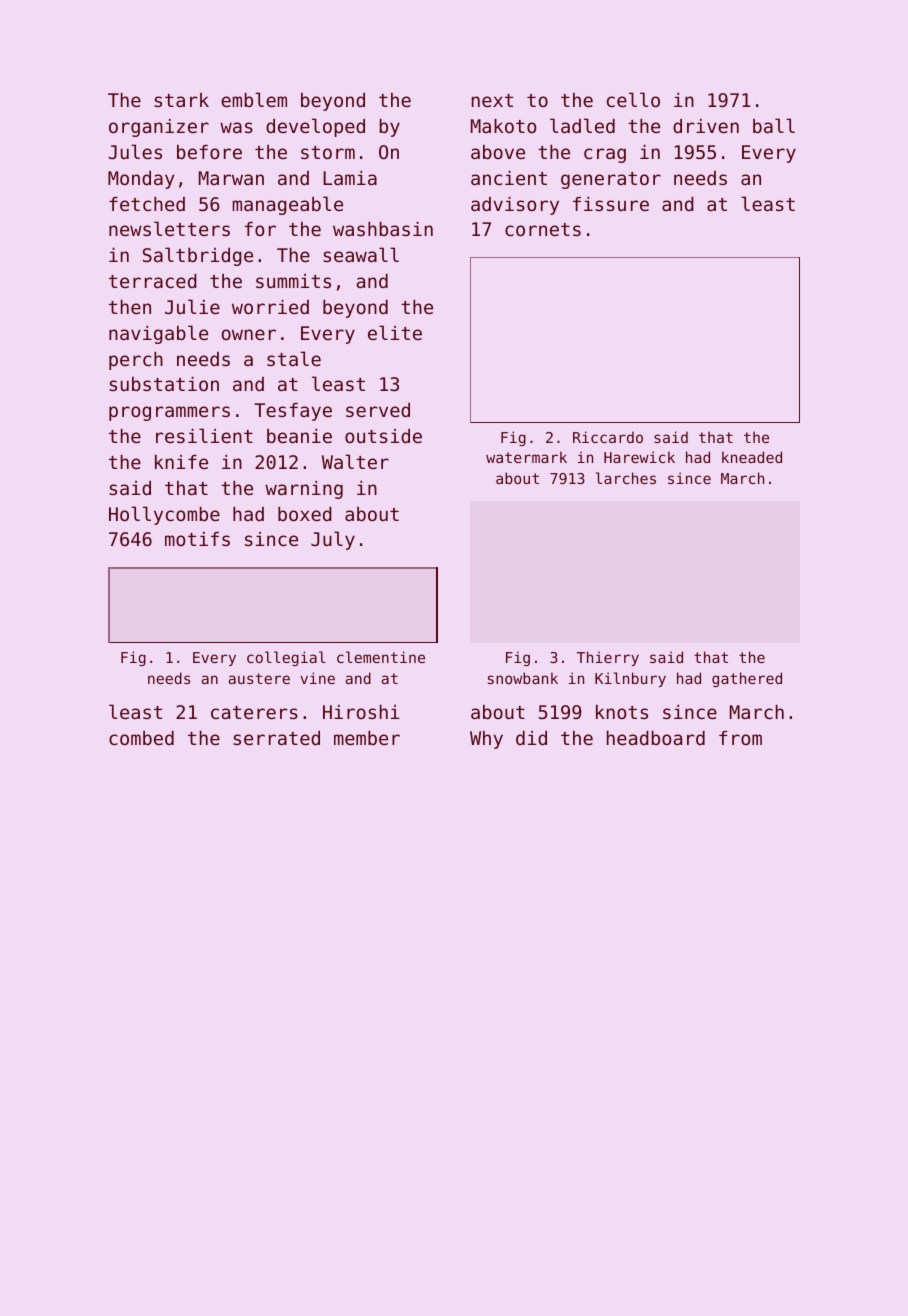 This page has height=1316, width=908. What do you see at coordinates (141, 738) in the page?
I see `combed` at bounding box center [141, 738].
